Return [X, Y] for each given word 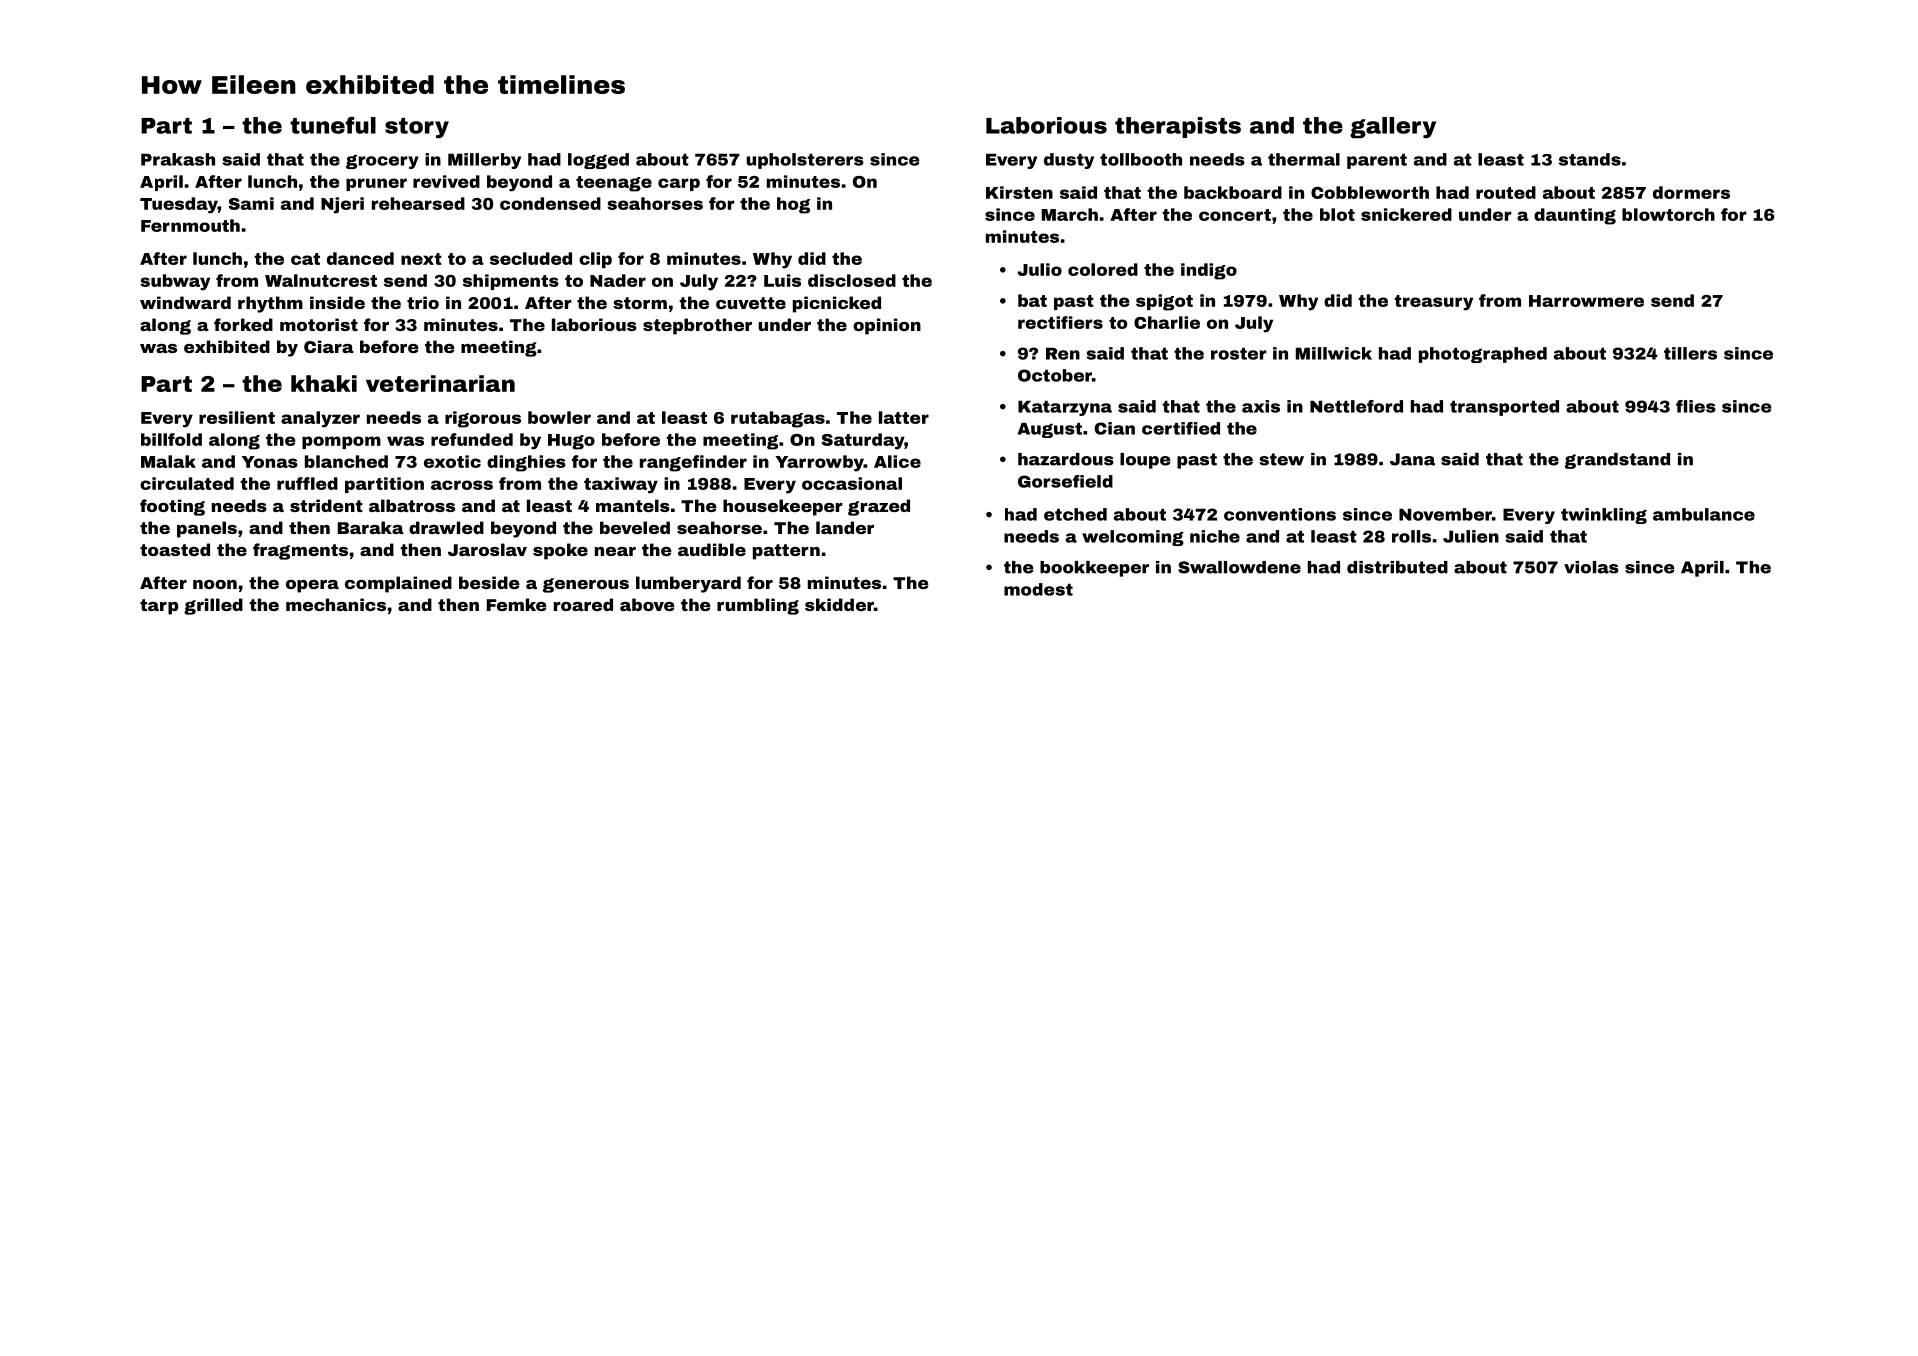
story [417, 128]
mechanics [336, 604]
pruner [376, 184]
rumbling [758, 606]
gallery [1393, 128]
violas [1591, 567]
